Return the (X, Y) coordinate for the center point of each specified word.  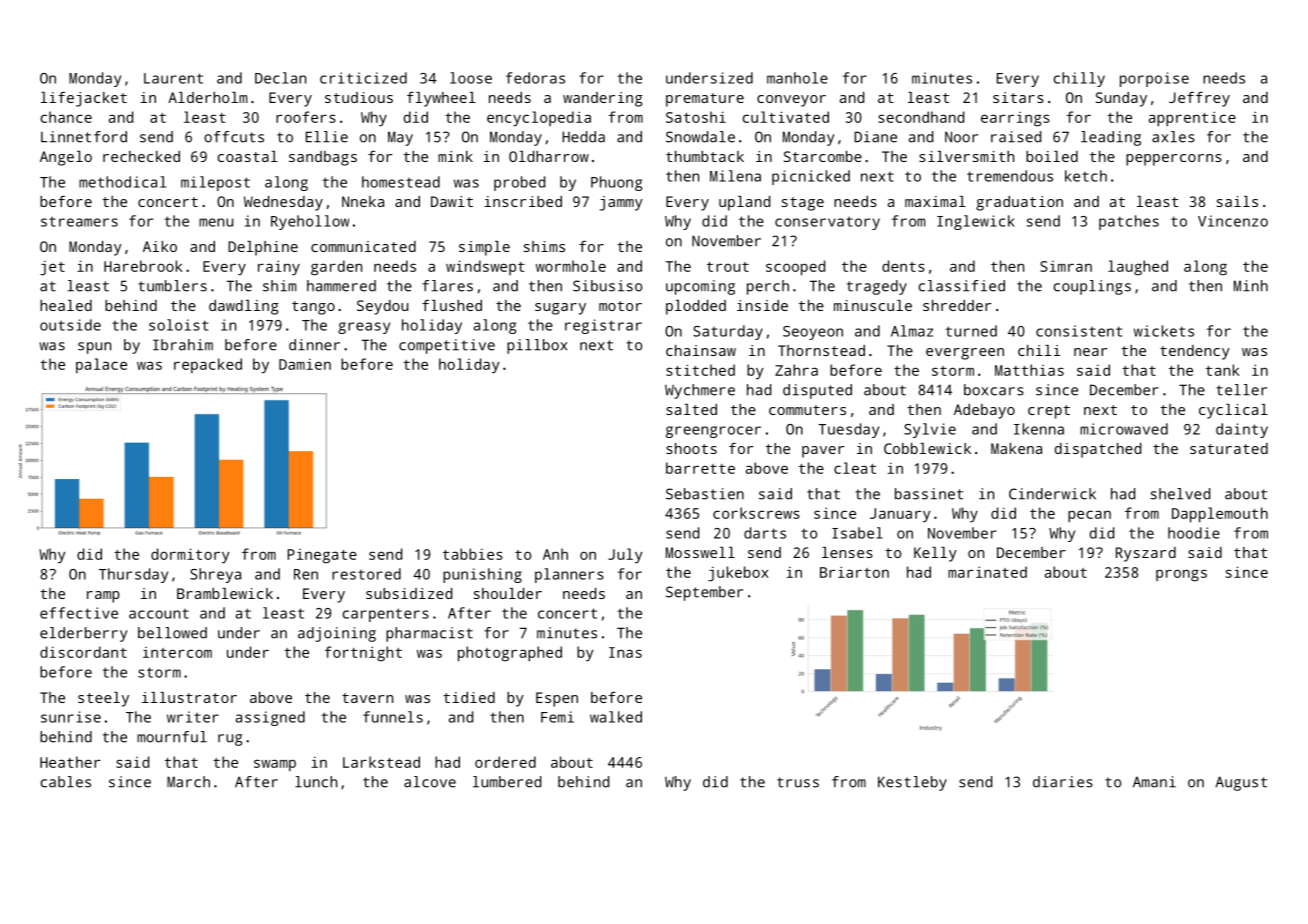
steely (103, 699)
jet (52, 268)
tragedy (877, 287)
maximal (935, 201)
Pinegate (322, 556)
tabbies (473, 554)
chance (66, 117)
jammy (621, 203)
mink (455, 156)
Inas (625, 652)
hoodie (1194, 533)
